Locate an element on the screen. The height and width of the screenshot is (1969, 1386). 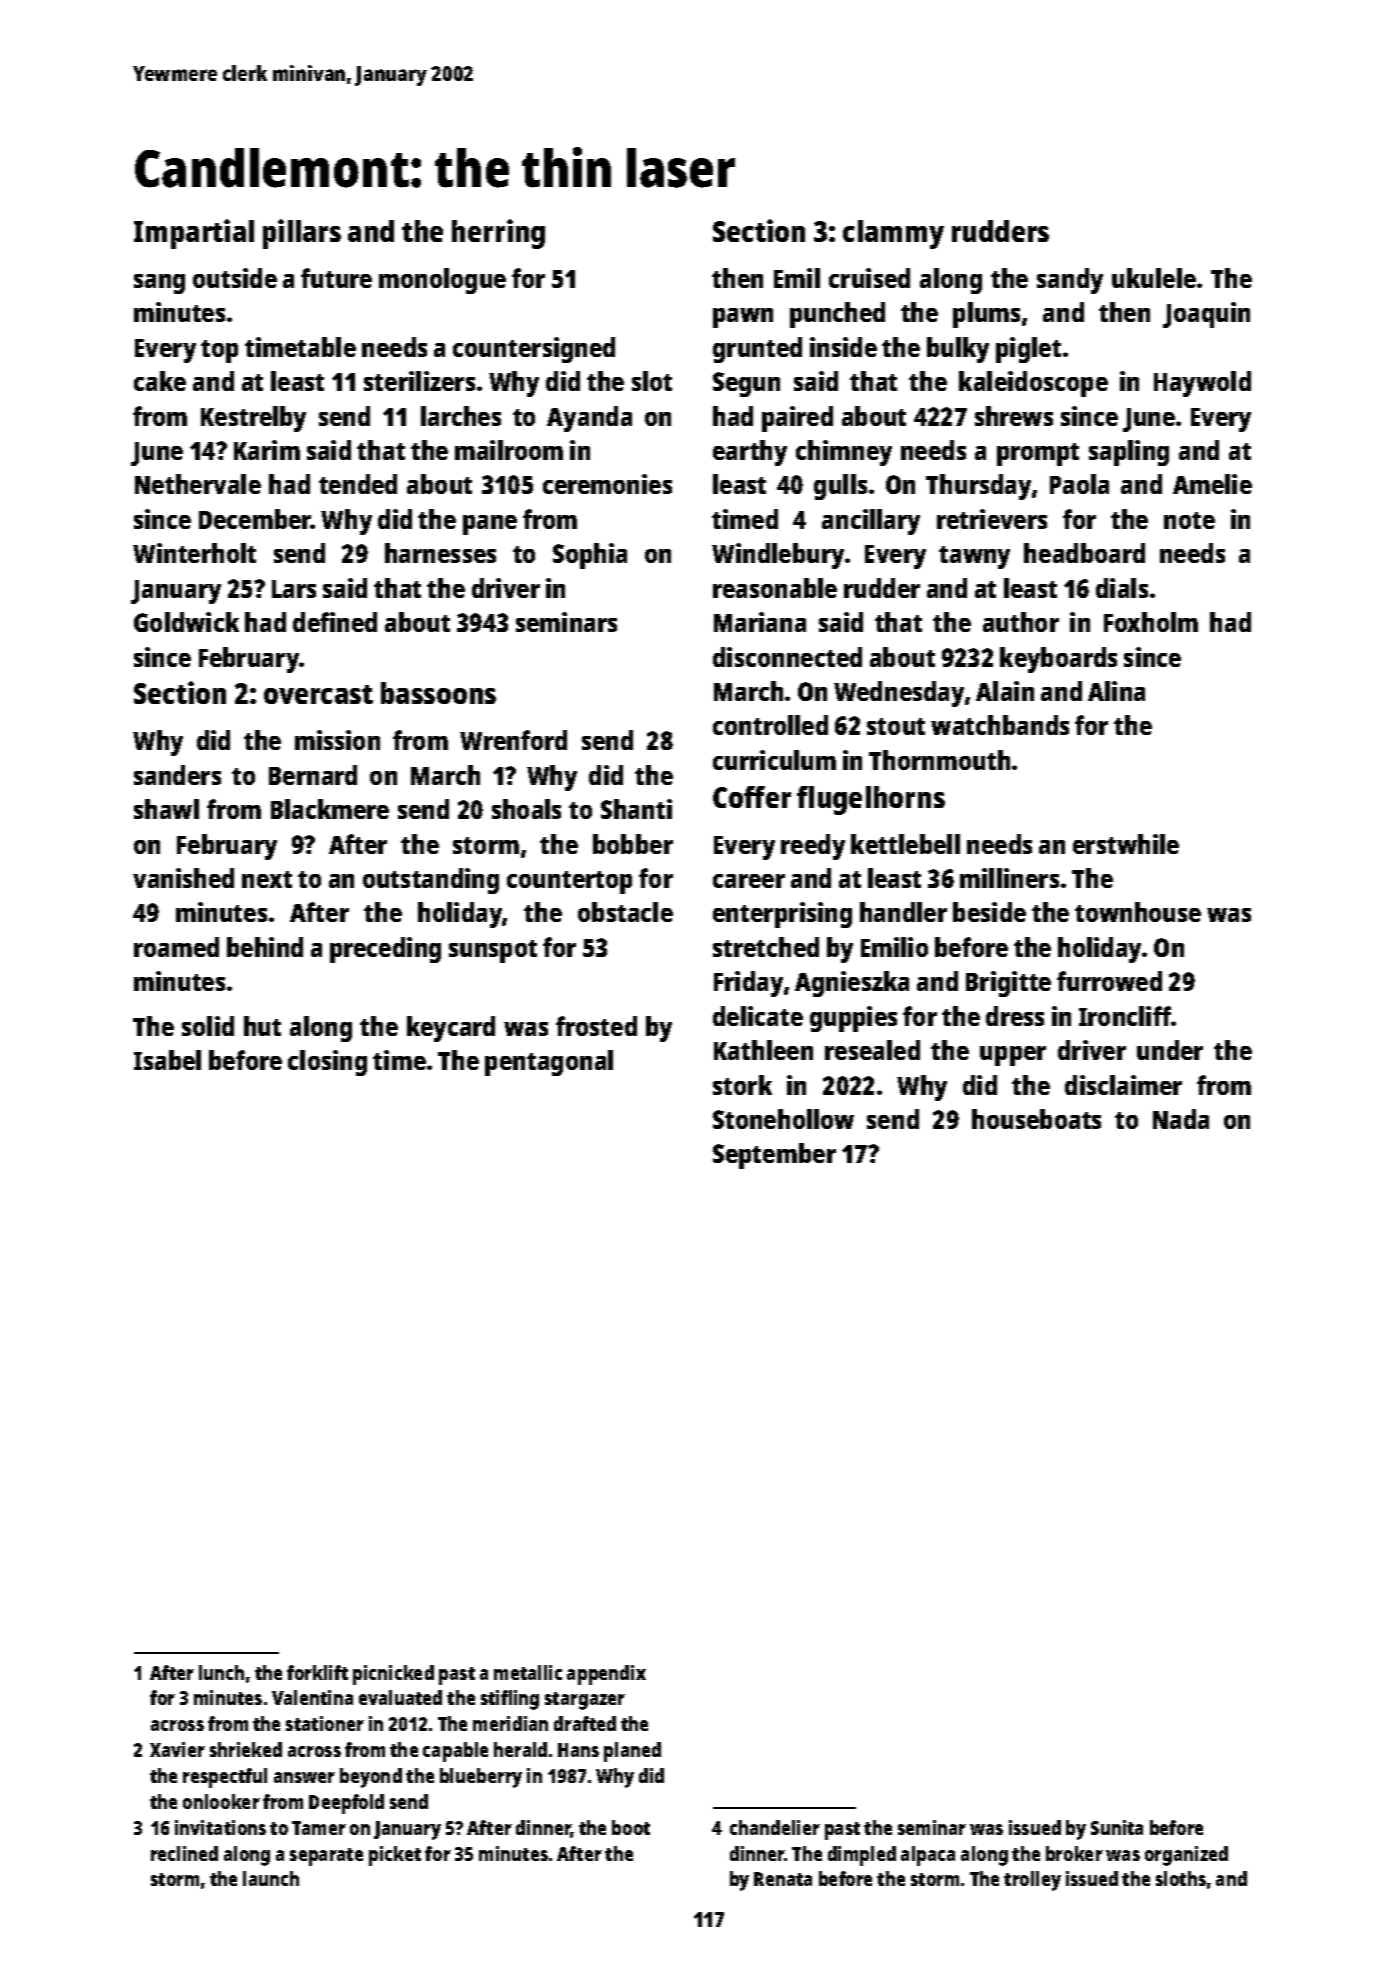
under is located at coordinates (1170, 1050).
